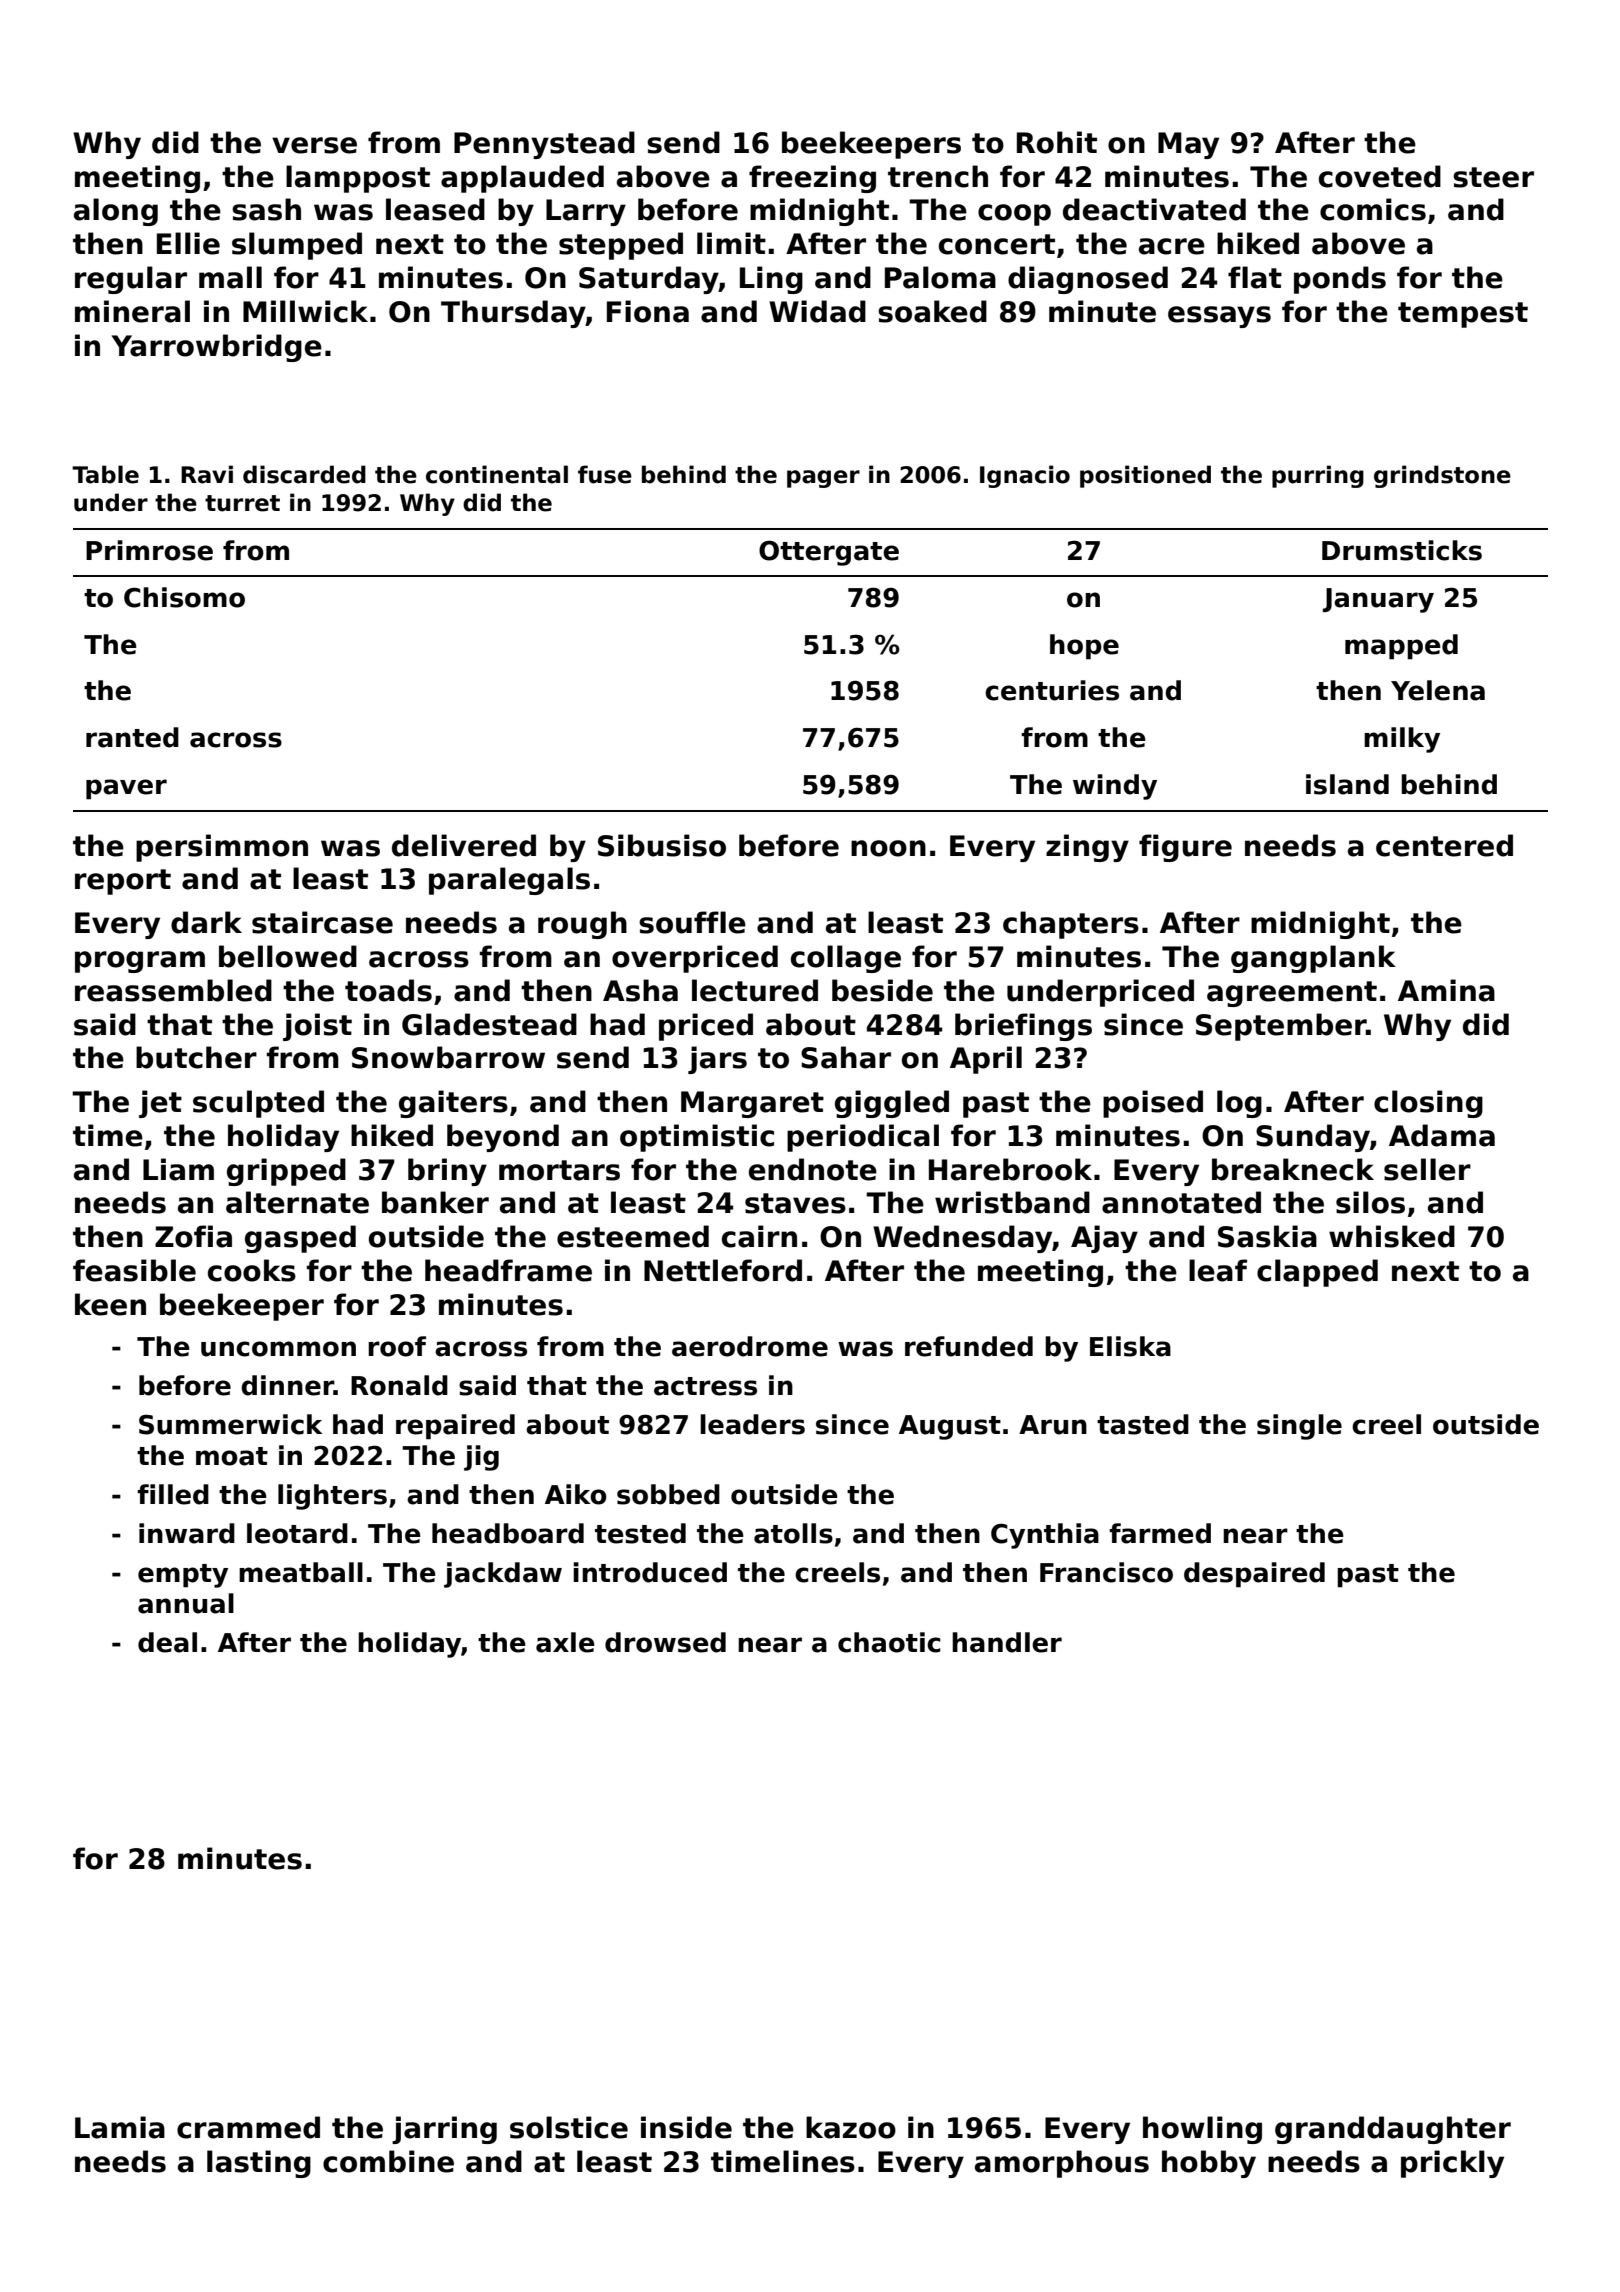  What do you see at coordinates (605, 474) in the screenshot?
I see `fuse` at bounding box center [605, 474].
